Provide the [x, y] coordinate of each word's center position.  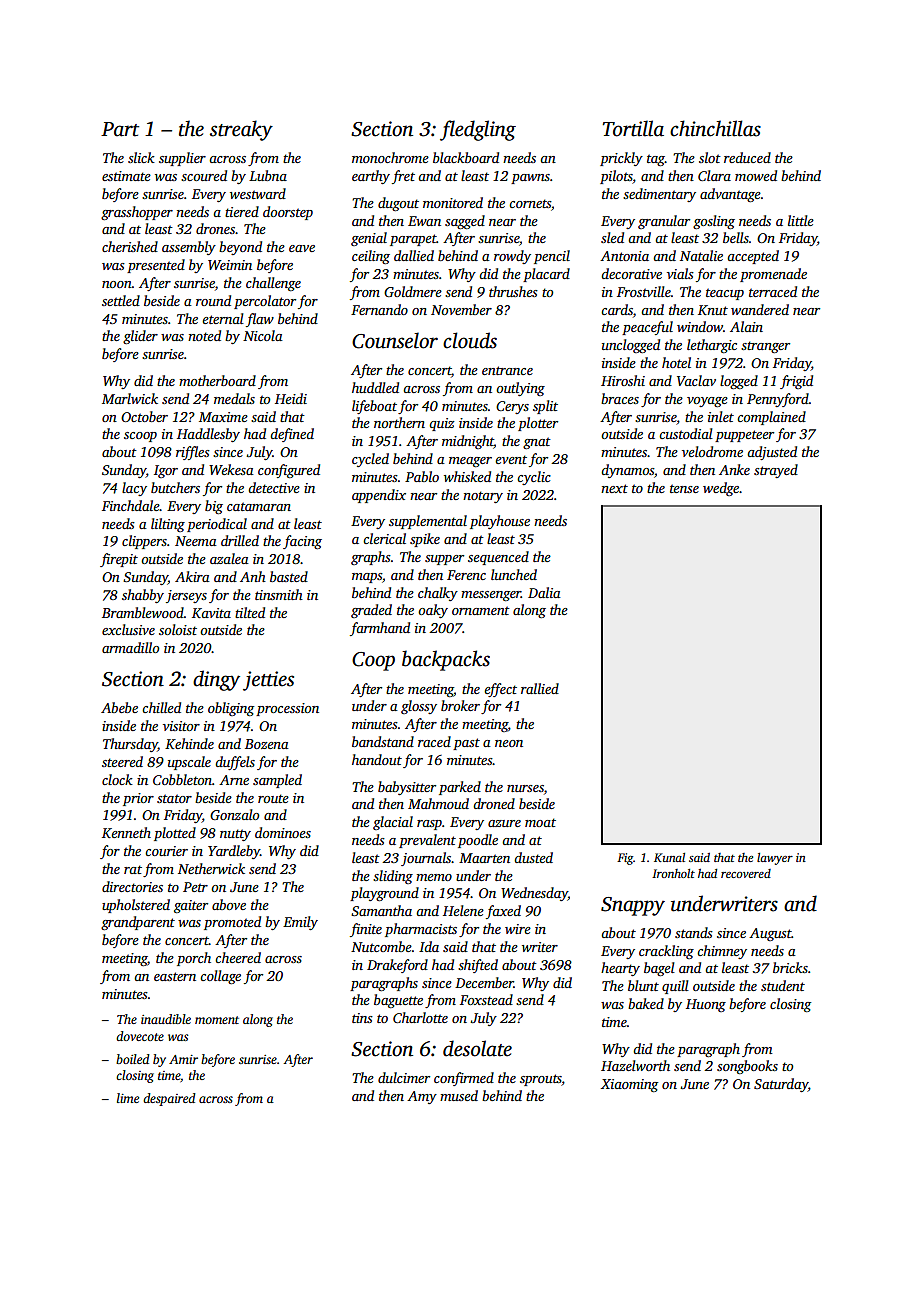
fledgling [478, 130]
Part [120, 129]
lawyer [775, 859]
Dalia [544, 592]
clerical [384, 538]
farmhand [380, 629]
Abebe [119, 707]
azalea [229, 558]
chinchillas [715, 128]
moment [217, 1020]
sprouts [541, 1080]
